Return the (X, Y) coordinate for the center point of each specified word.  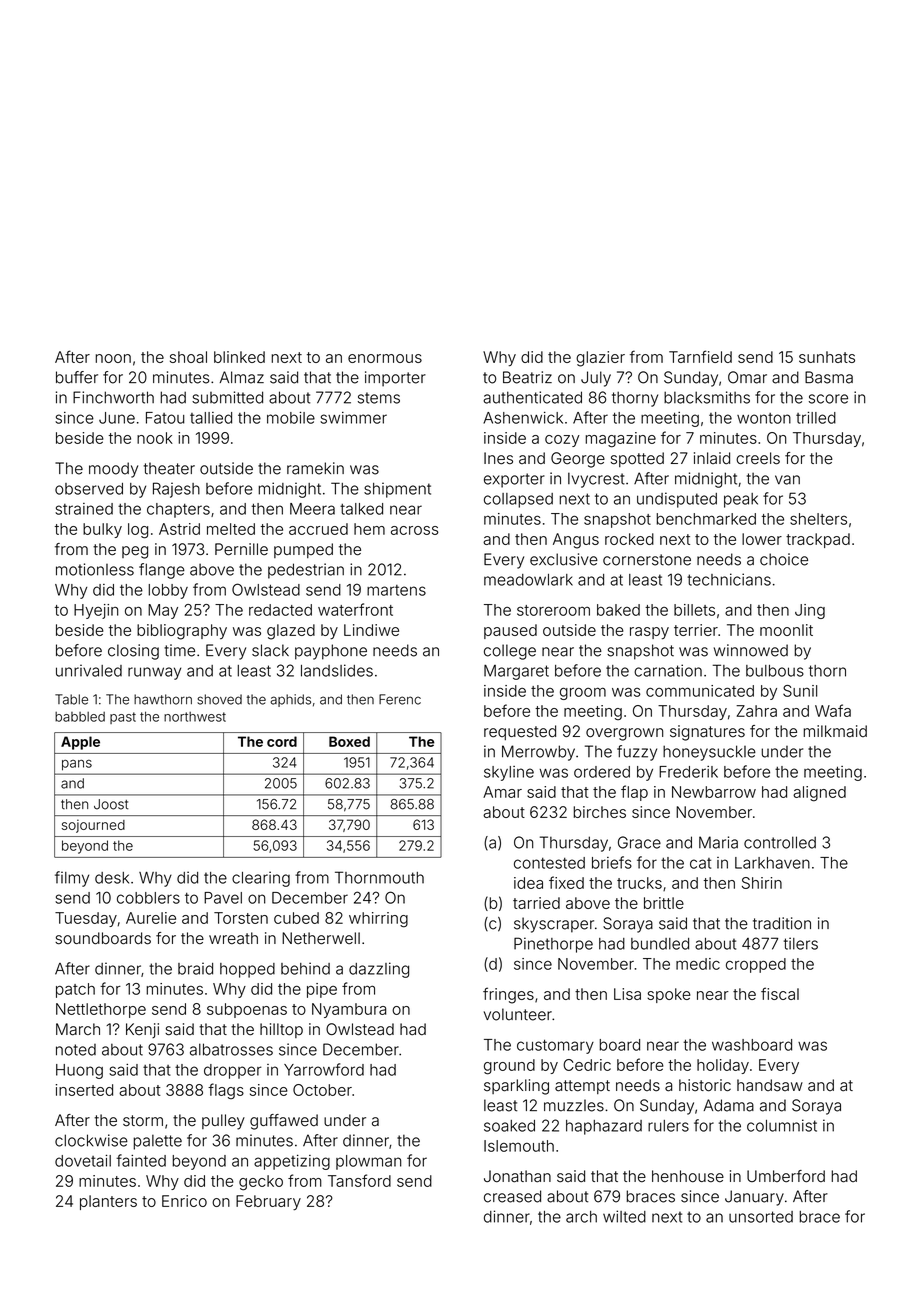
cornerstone (647, 560)
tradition (782, 923)
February (268, 1202)
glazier (600, 359)
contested (549, 863)
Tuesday (86, 919)
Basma (829, 377)
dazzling (379, 970)
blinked (239, 357)
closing (133, 652)
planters (108, 1202)
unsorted (761, 1217)
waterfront (355, 609)
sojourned (93, 826)
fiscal (780, 993)
